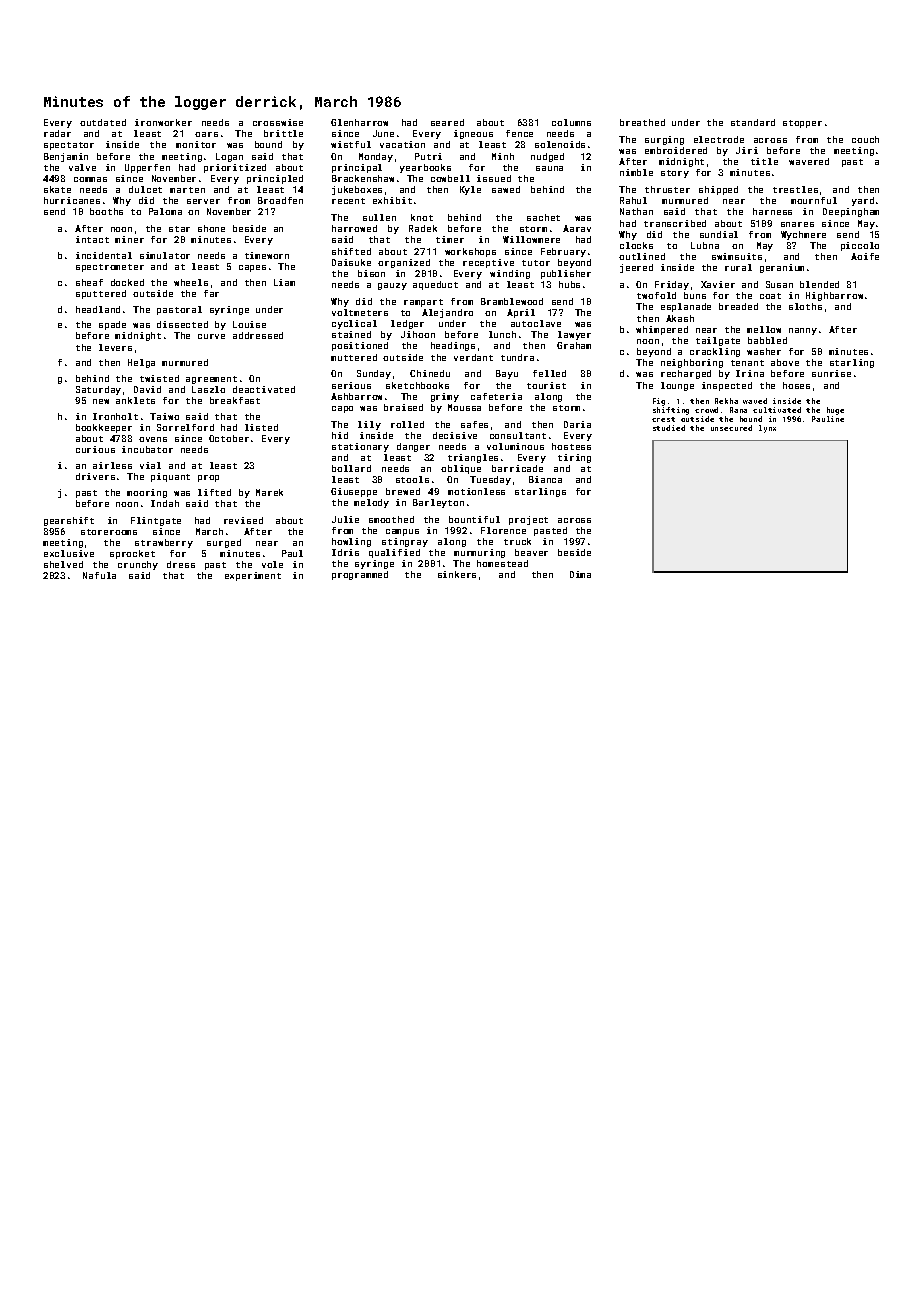  Describe the element at coordinates (95, 476) in the screenshot. I see `drivers` at that location.
